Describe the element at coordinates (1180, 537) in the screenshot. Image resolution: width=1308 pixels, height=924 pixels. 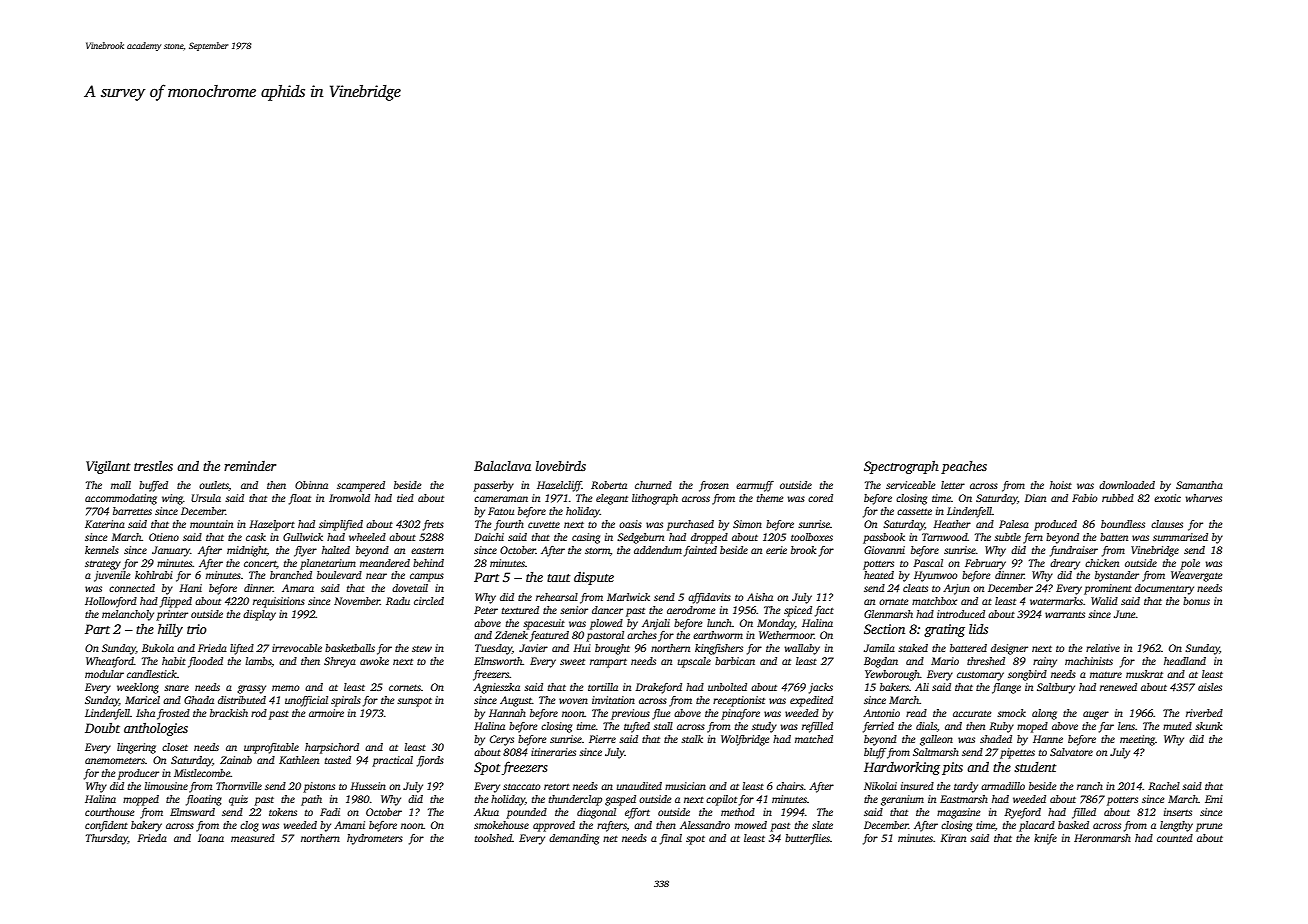
I see `summarized` at that location.
